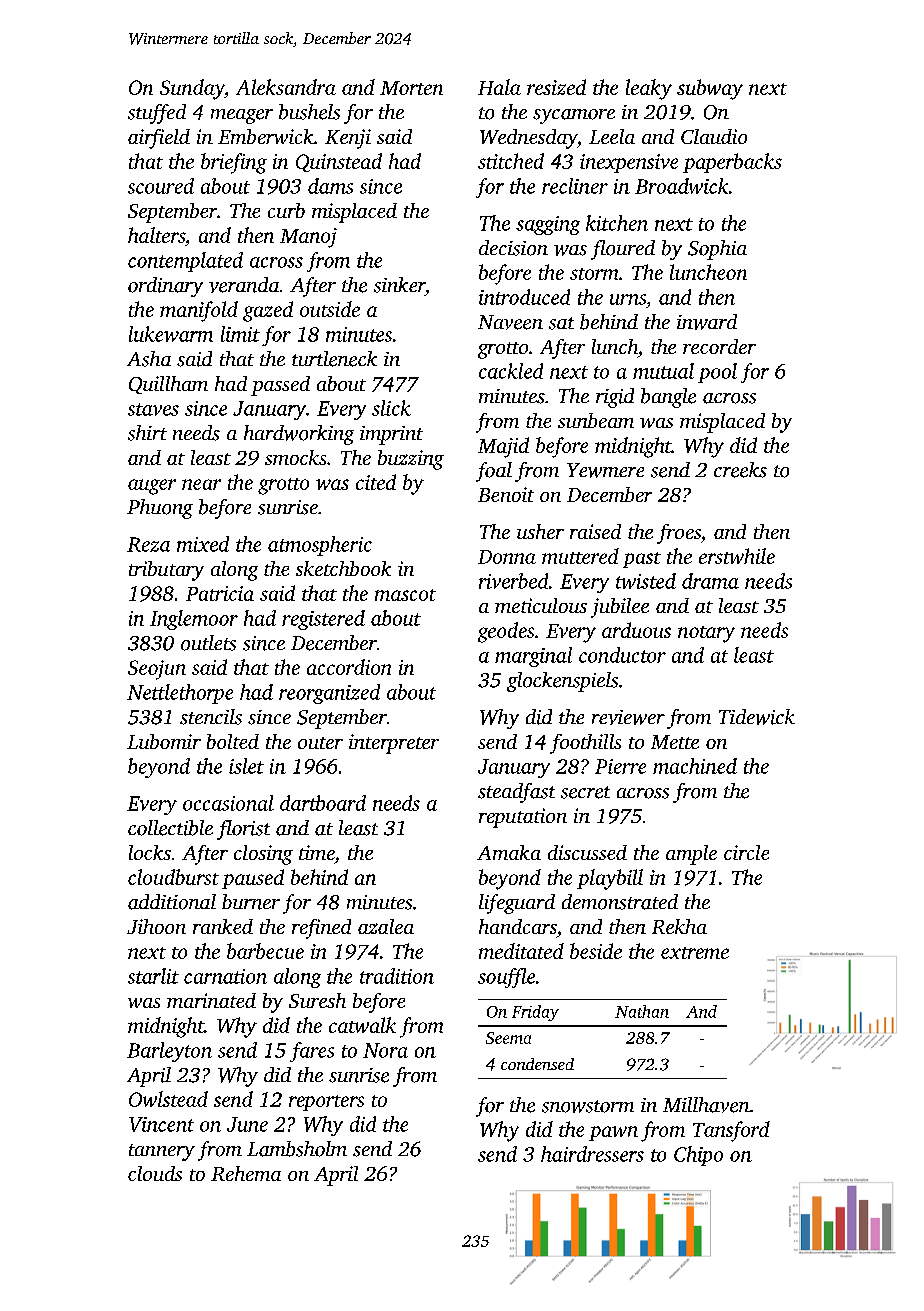  Describe the element at coordinates (710, 89) in the page. I see `subway` at that location.
